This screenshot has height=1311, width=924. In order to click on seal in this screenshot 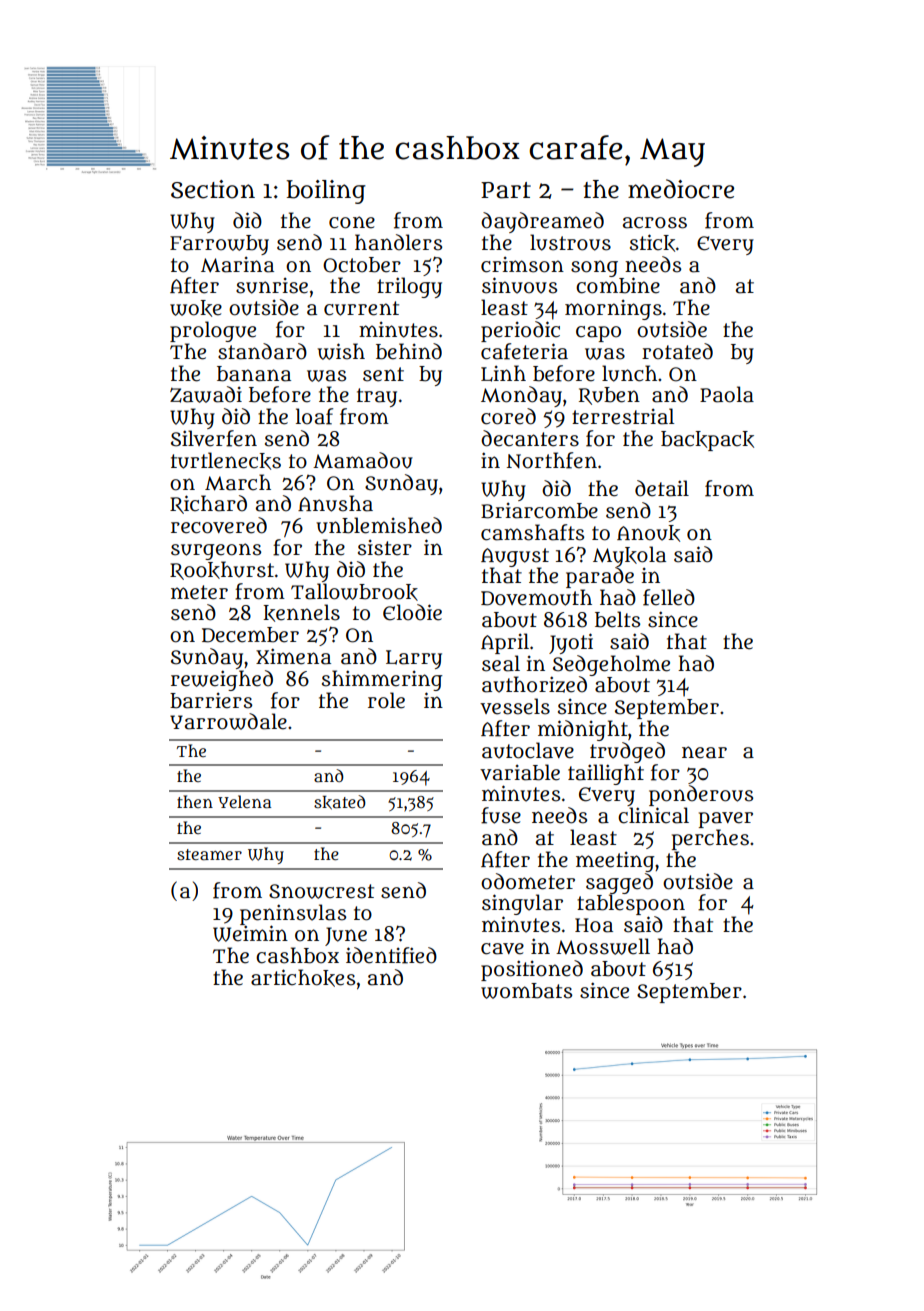, I will do `click(501, 663)`.
